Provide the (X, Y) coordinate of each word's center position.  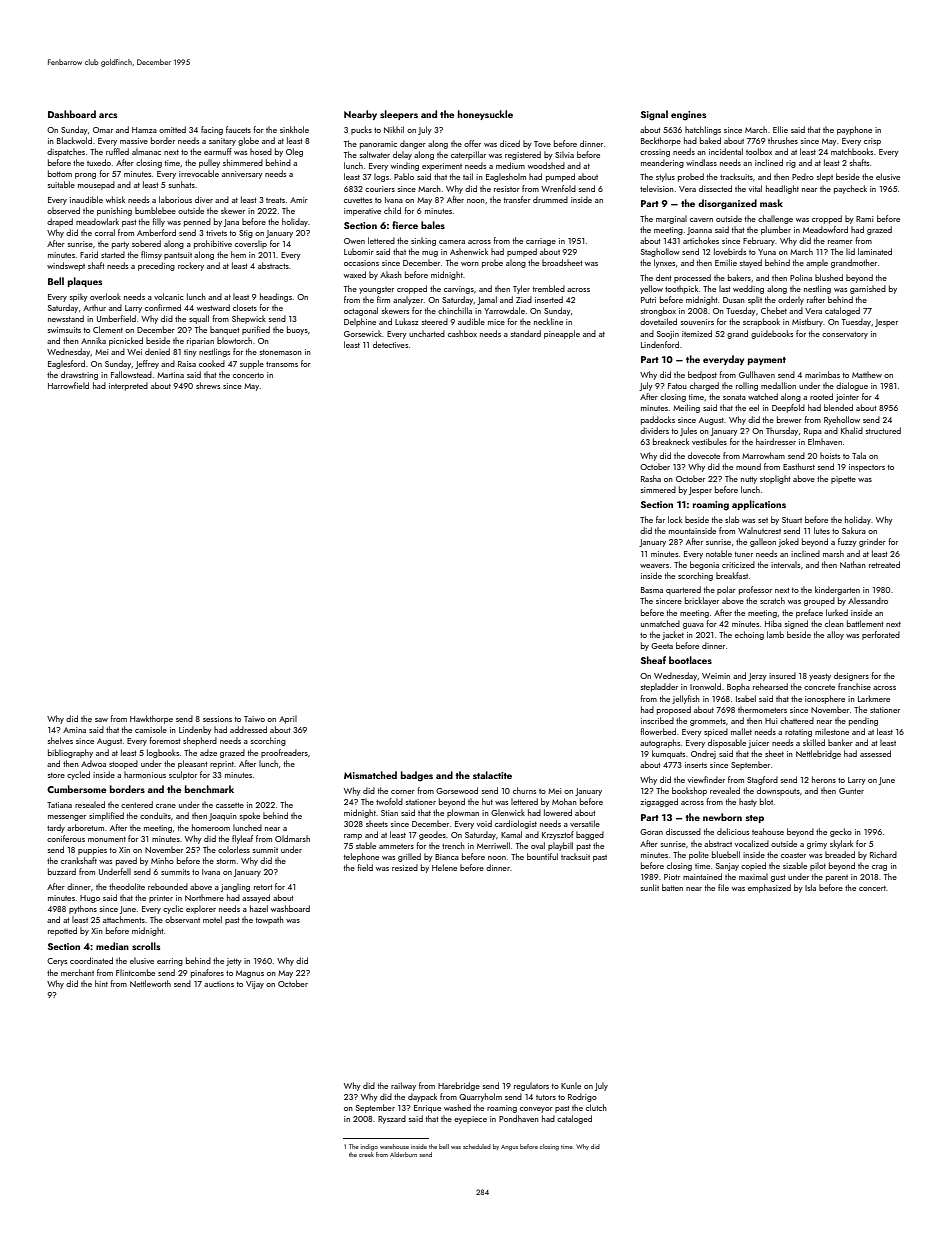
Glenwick (508, 812)
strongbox (658, 311)
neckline (548, 321)
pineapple (562, 334)
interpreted (128, 386)
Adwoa (93, 763)
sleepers (399, 115)
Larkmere (874, 698)
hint (101, 983)
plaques (85, 282)
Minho (162, 860)
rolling (747, 386)
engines (688, 116)
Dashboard (72, 114)
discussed (683, 831)
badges (417, 776)
